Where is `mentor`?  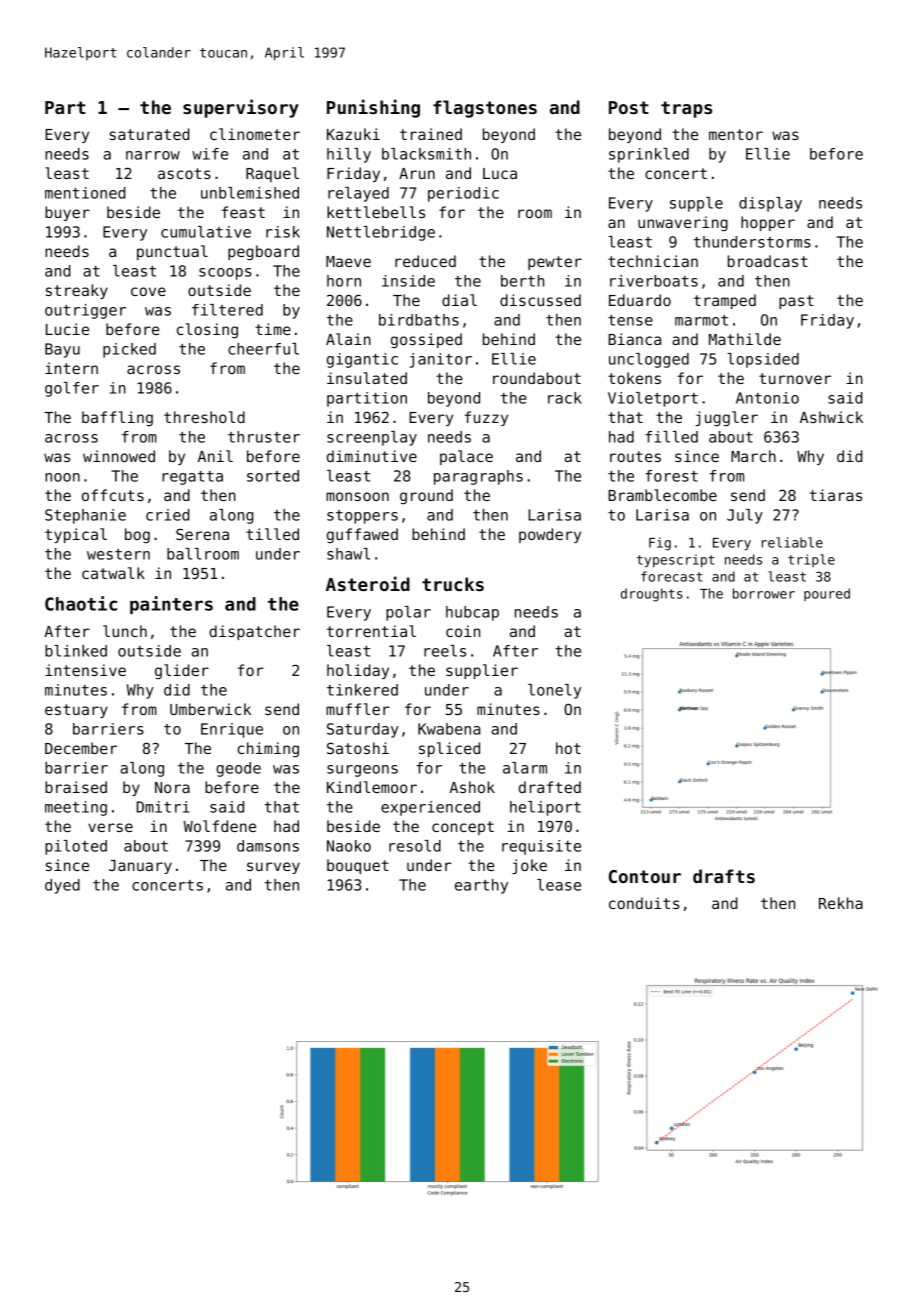
mentor is located at coordinates (736, 134).
